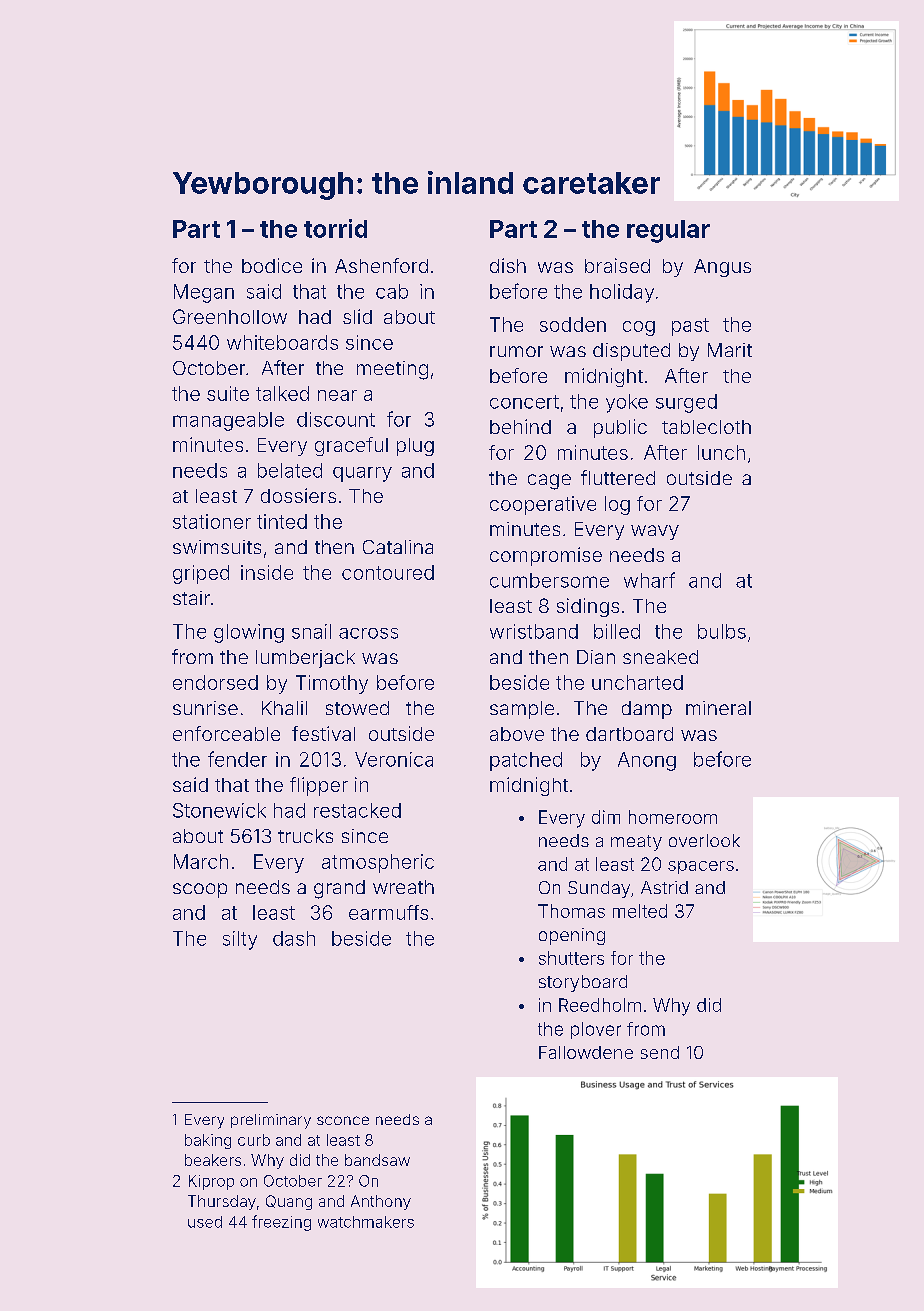  Describe the element at coordinates (606, 817) in the image. I see `dim` at that location.
